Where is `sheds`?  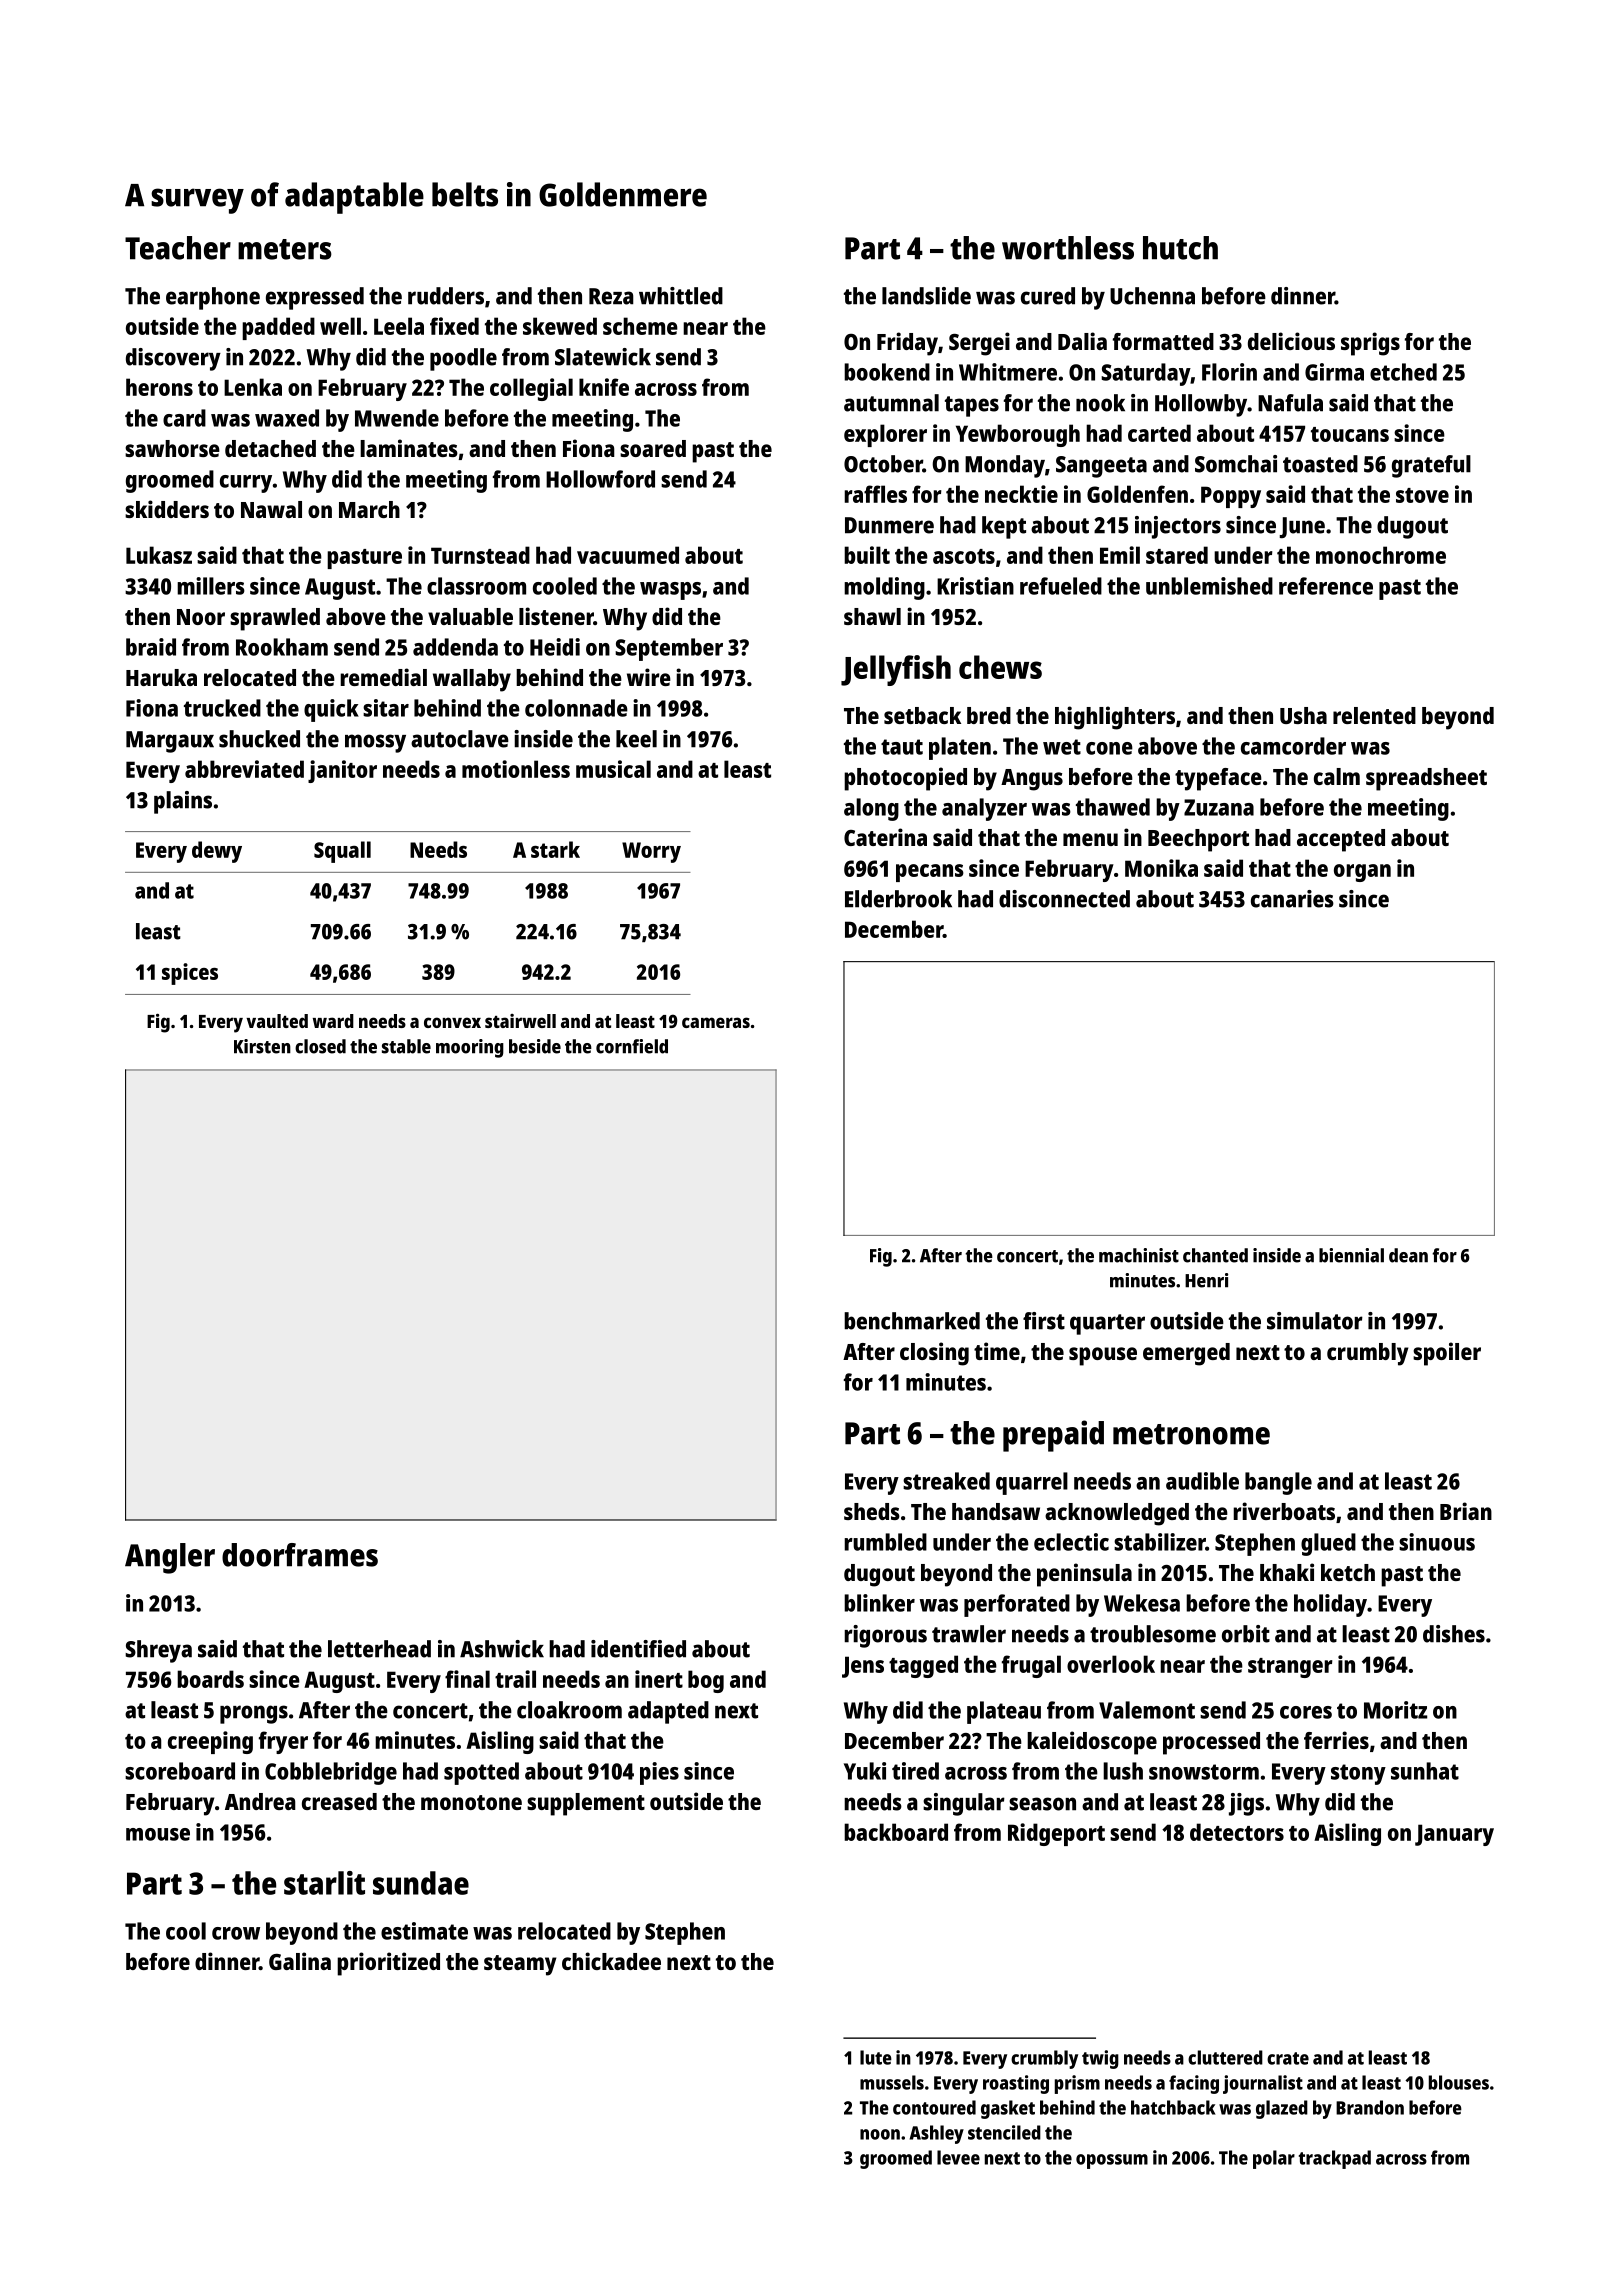 sheds is located at coordinates (872, 1511).
